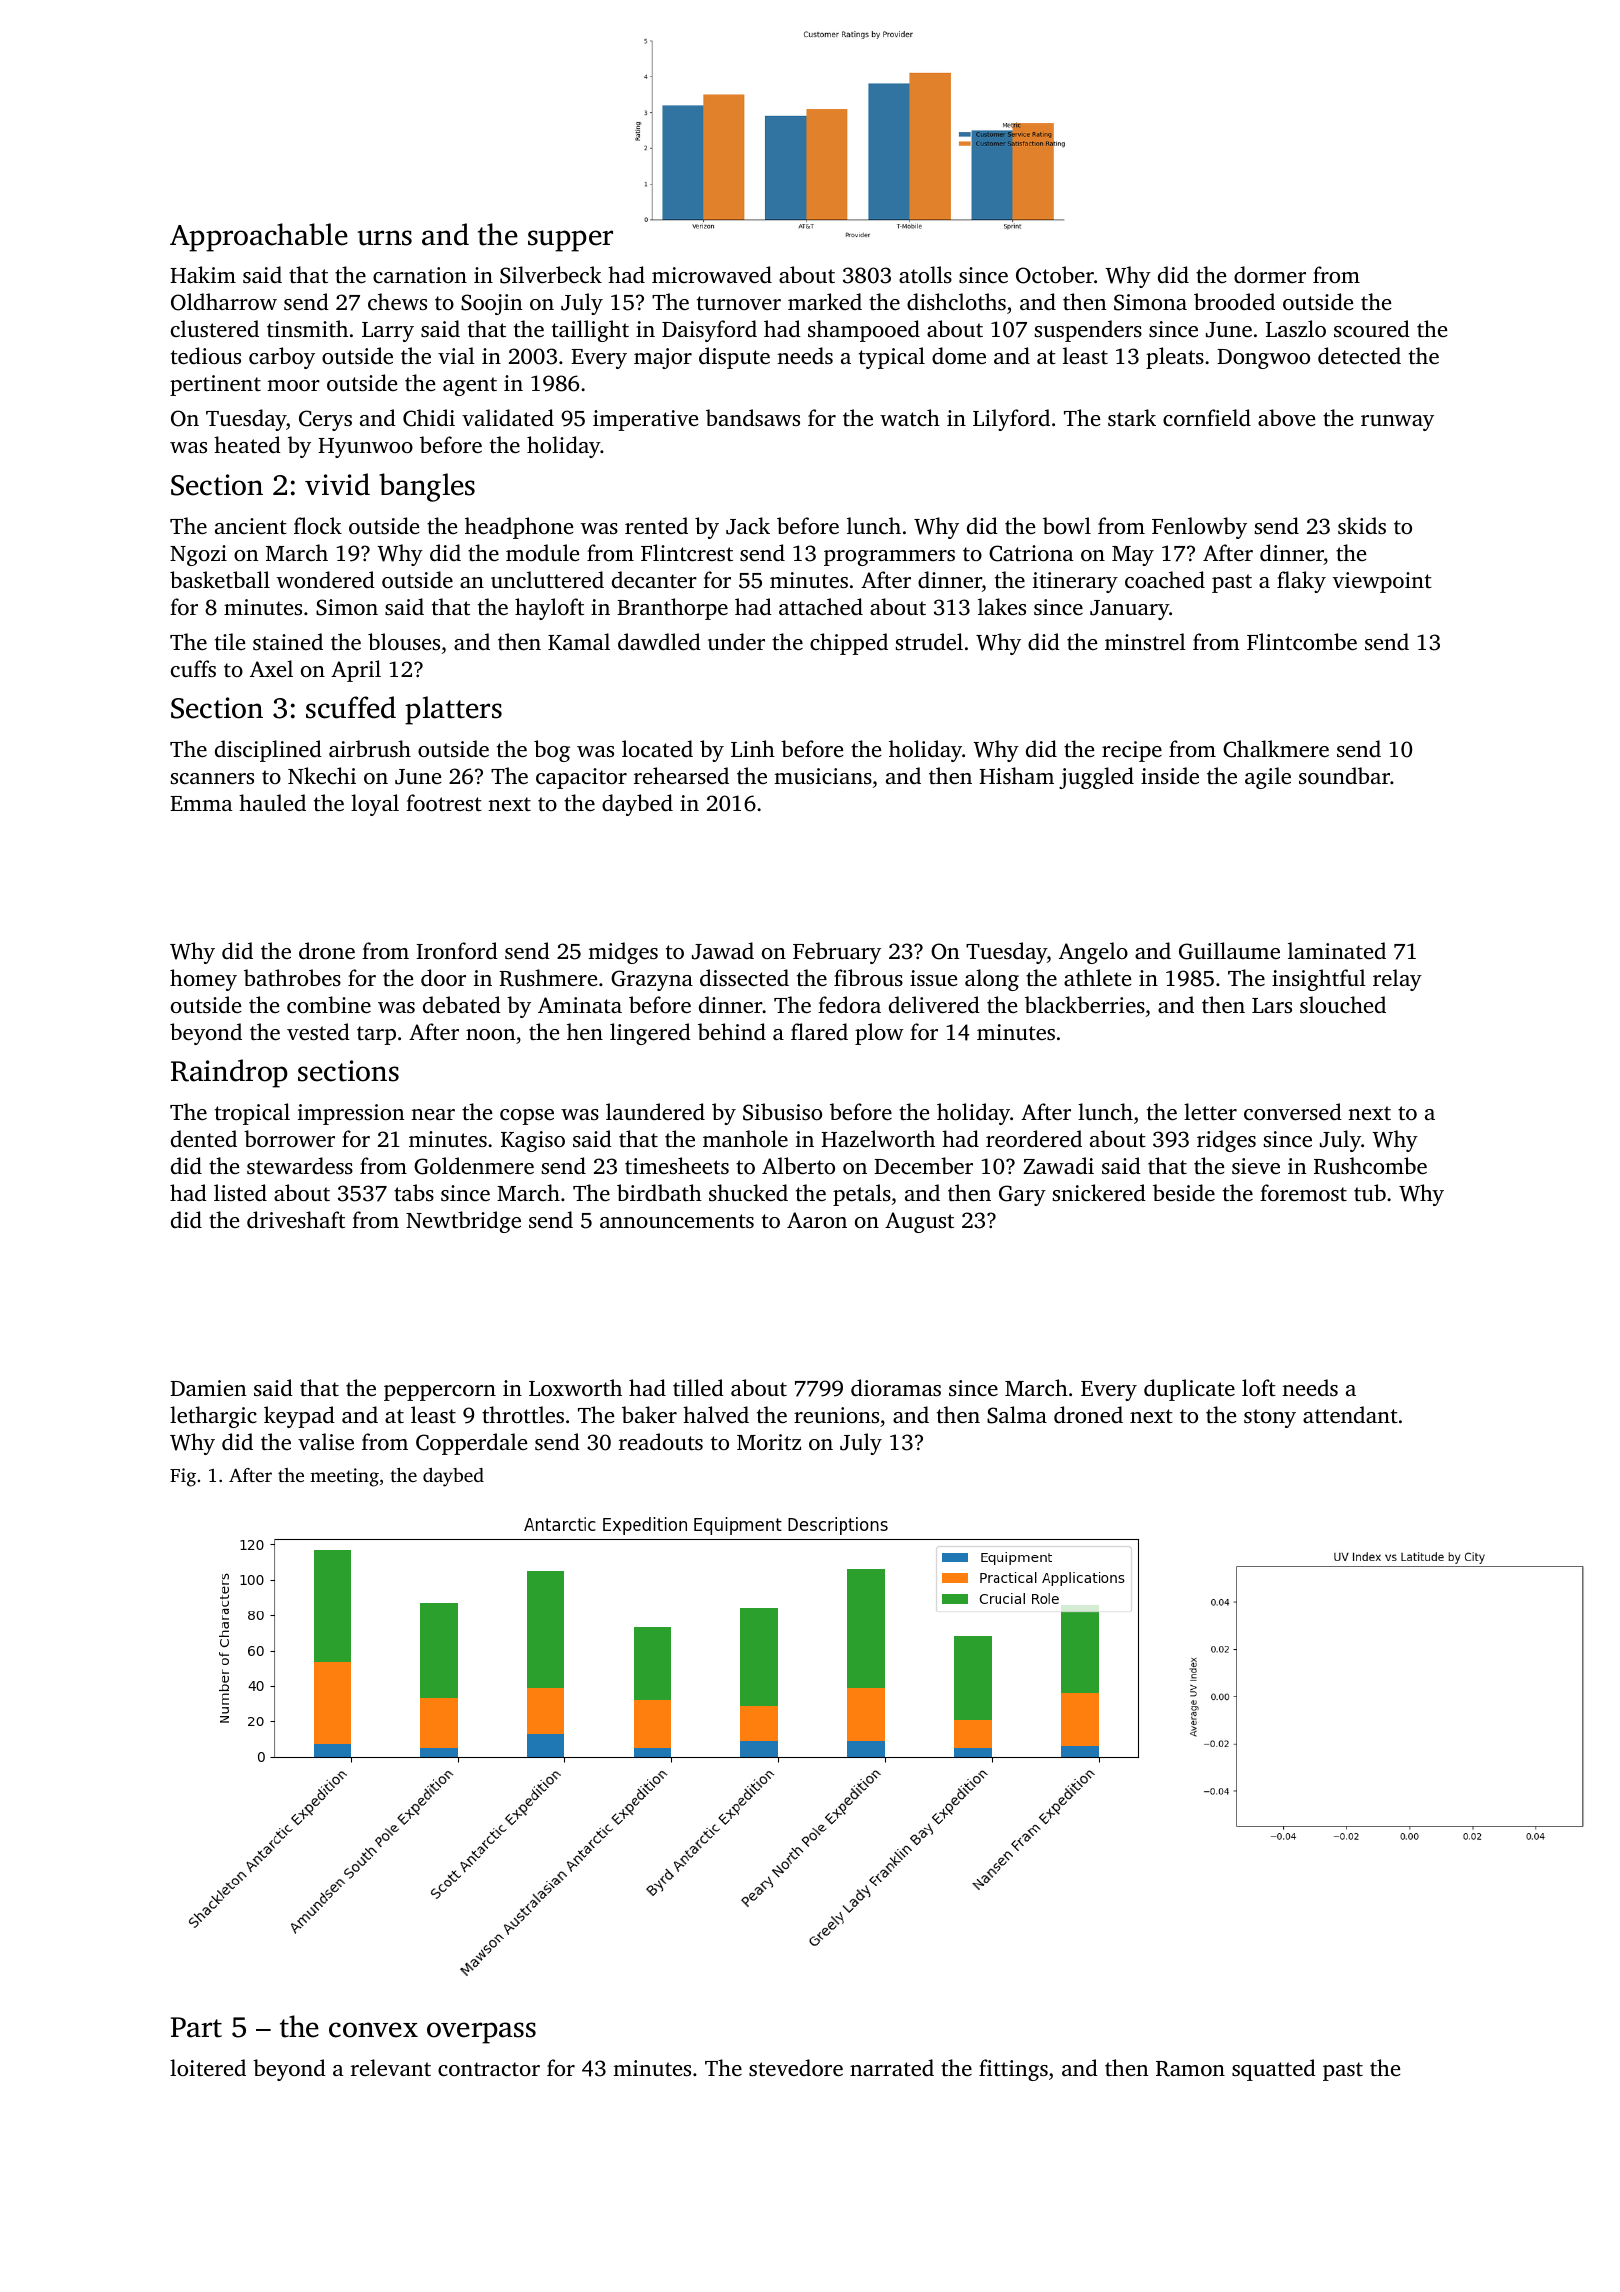 The image size is (1620, 2292). Describe the element at coordinates (1337, 950) in the document. I see `laminated` at that location.
